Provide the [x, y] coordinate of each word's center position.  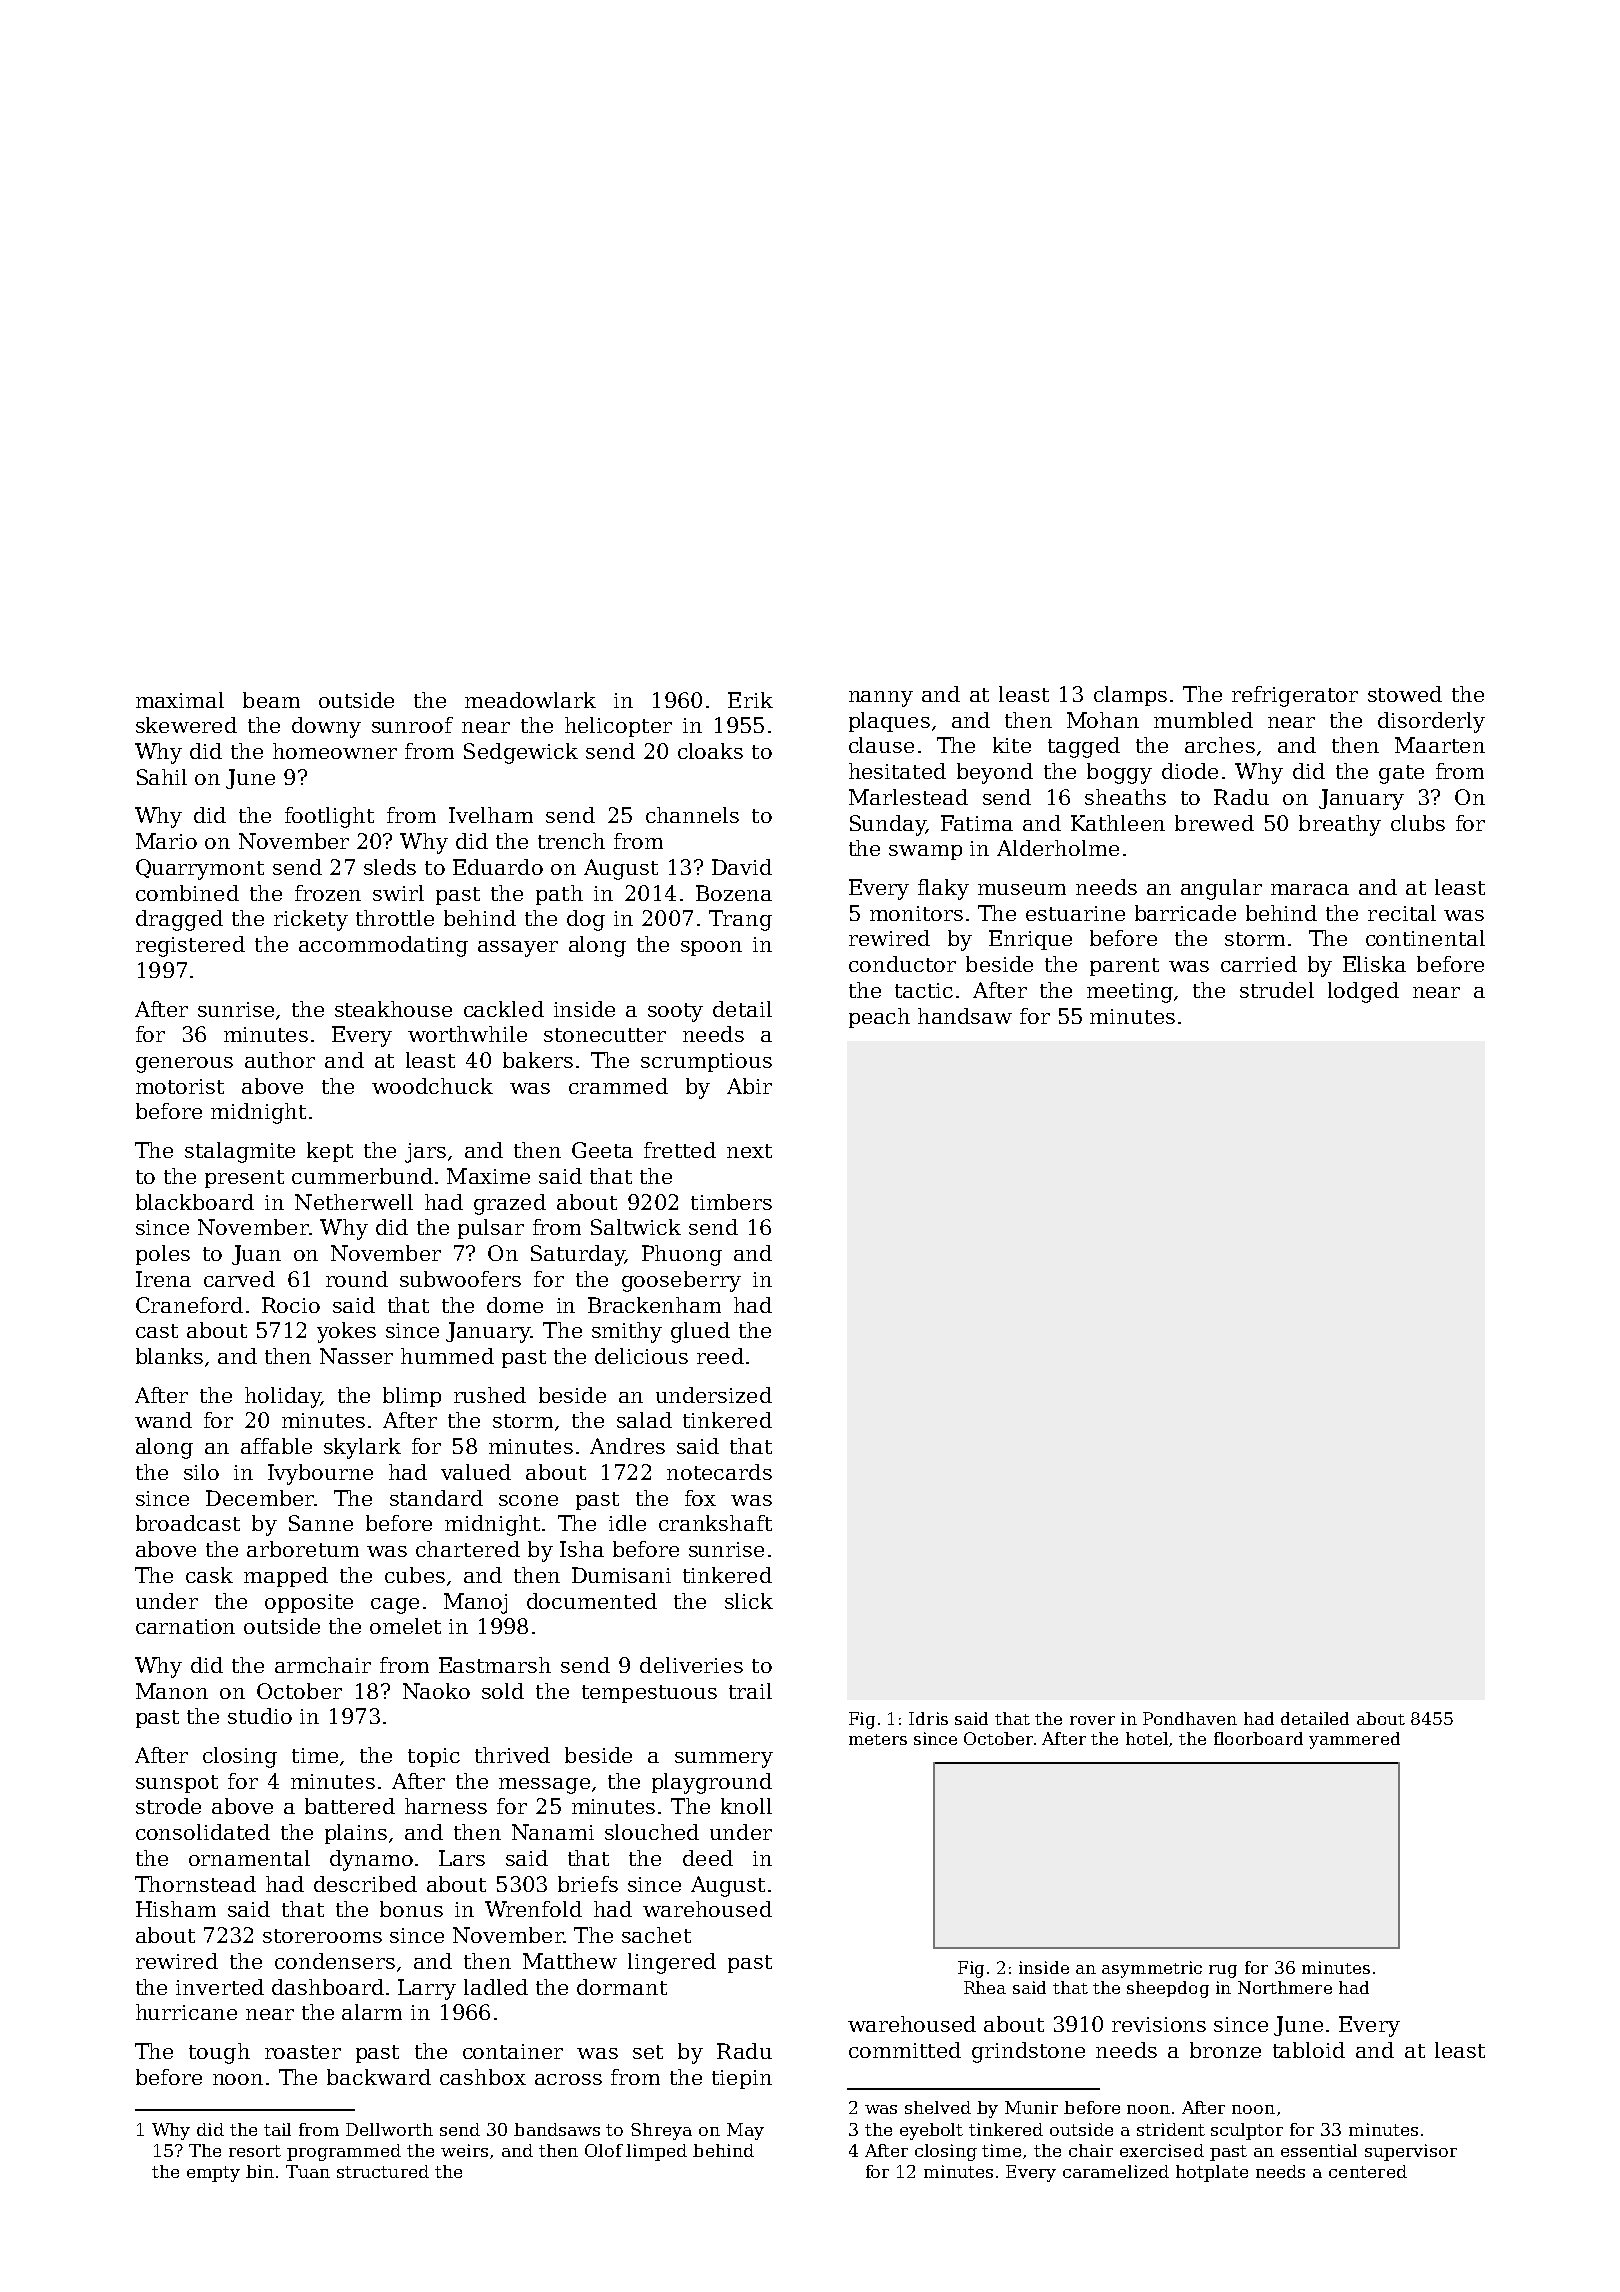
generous [184, 1065]
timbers [731, 1202]
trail [750, 1691]
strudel [1277, 990]
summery [724, 1760]
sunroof [412, 725]
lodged [1363, 992]
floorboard [1258, 1738]
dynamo [371, 1860]
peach [879, 1018]
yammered [1354, 1740]
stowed [1405, 694]
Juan [256, 1255]
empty [213, 2174]
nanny [881, 699]
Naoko [436, 1691]
